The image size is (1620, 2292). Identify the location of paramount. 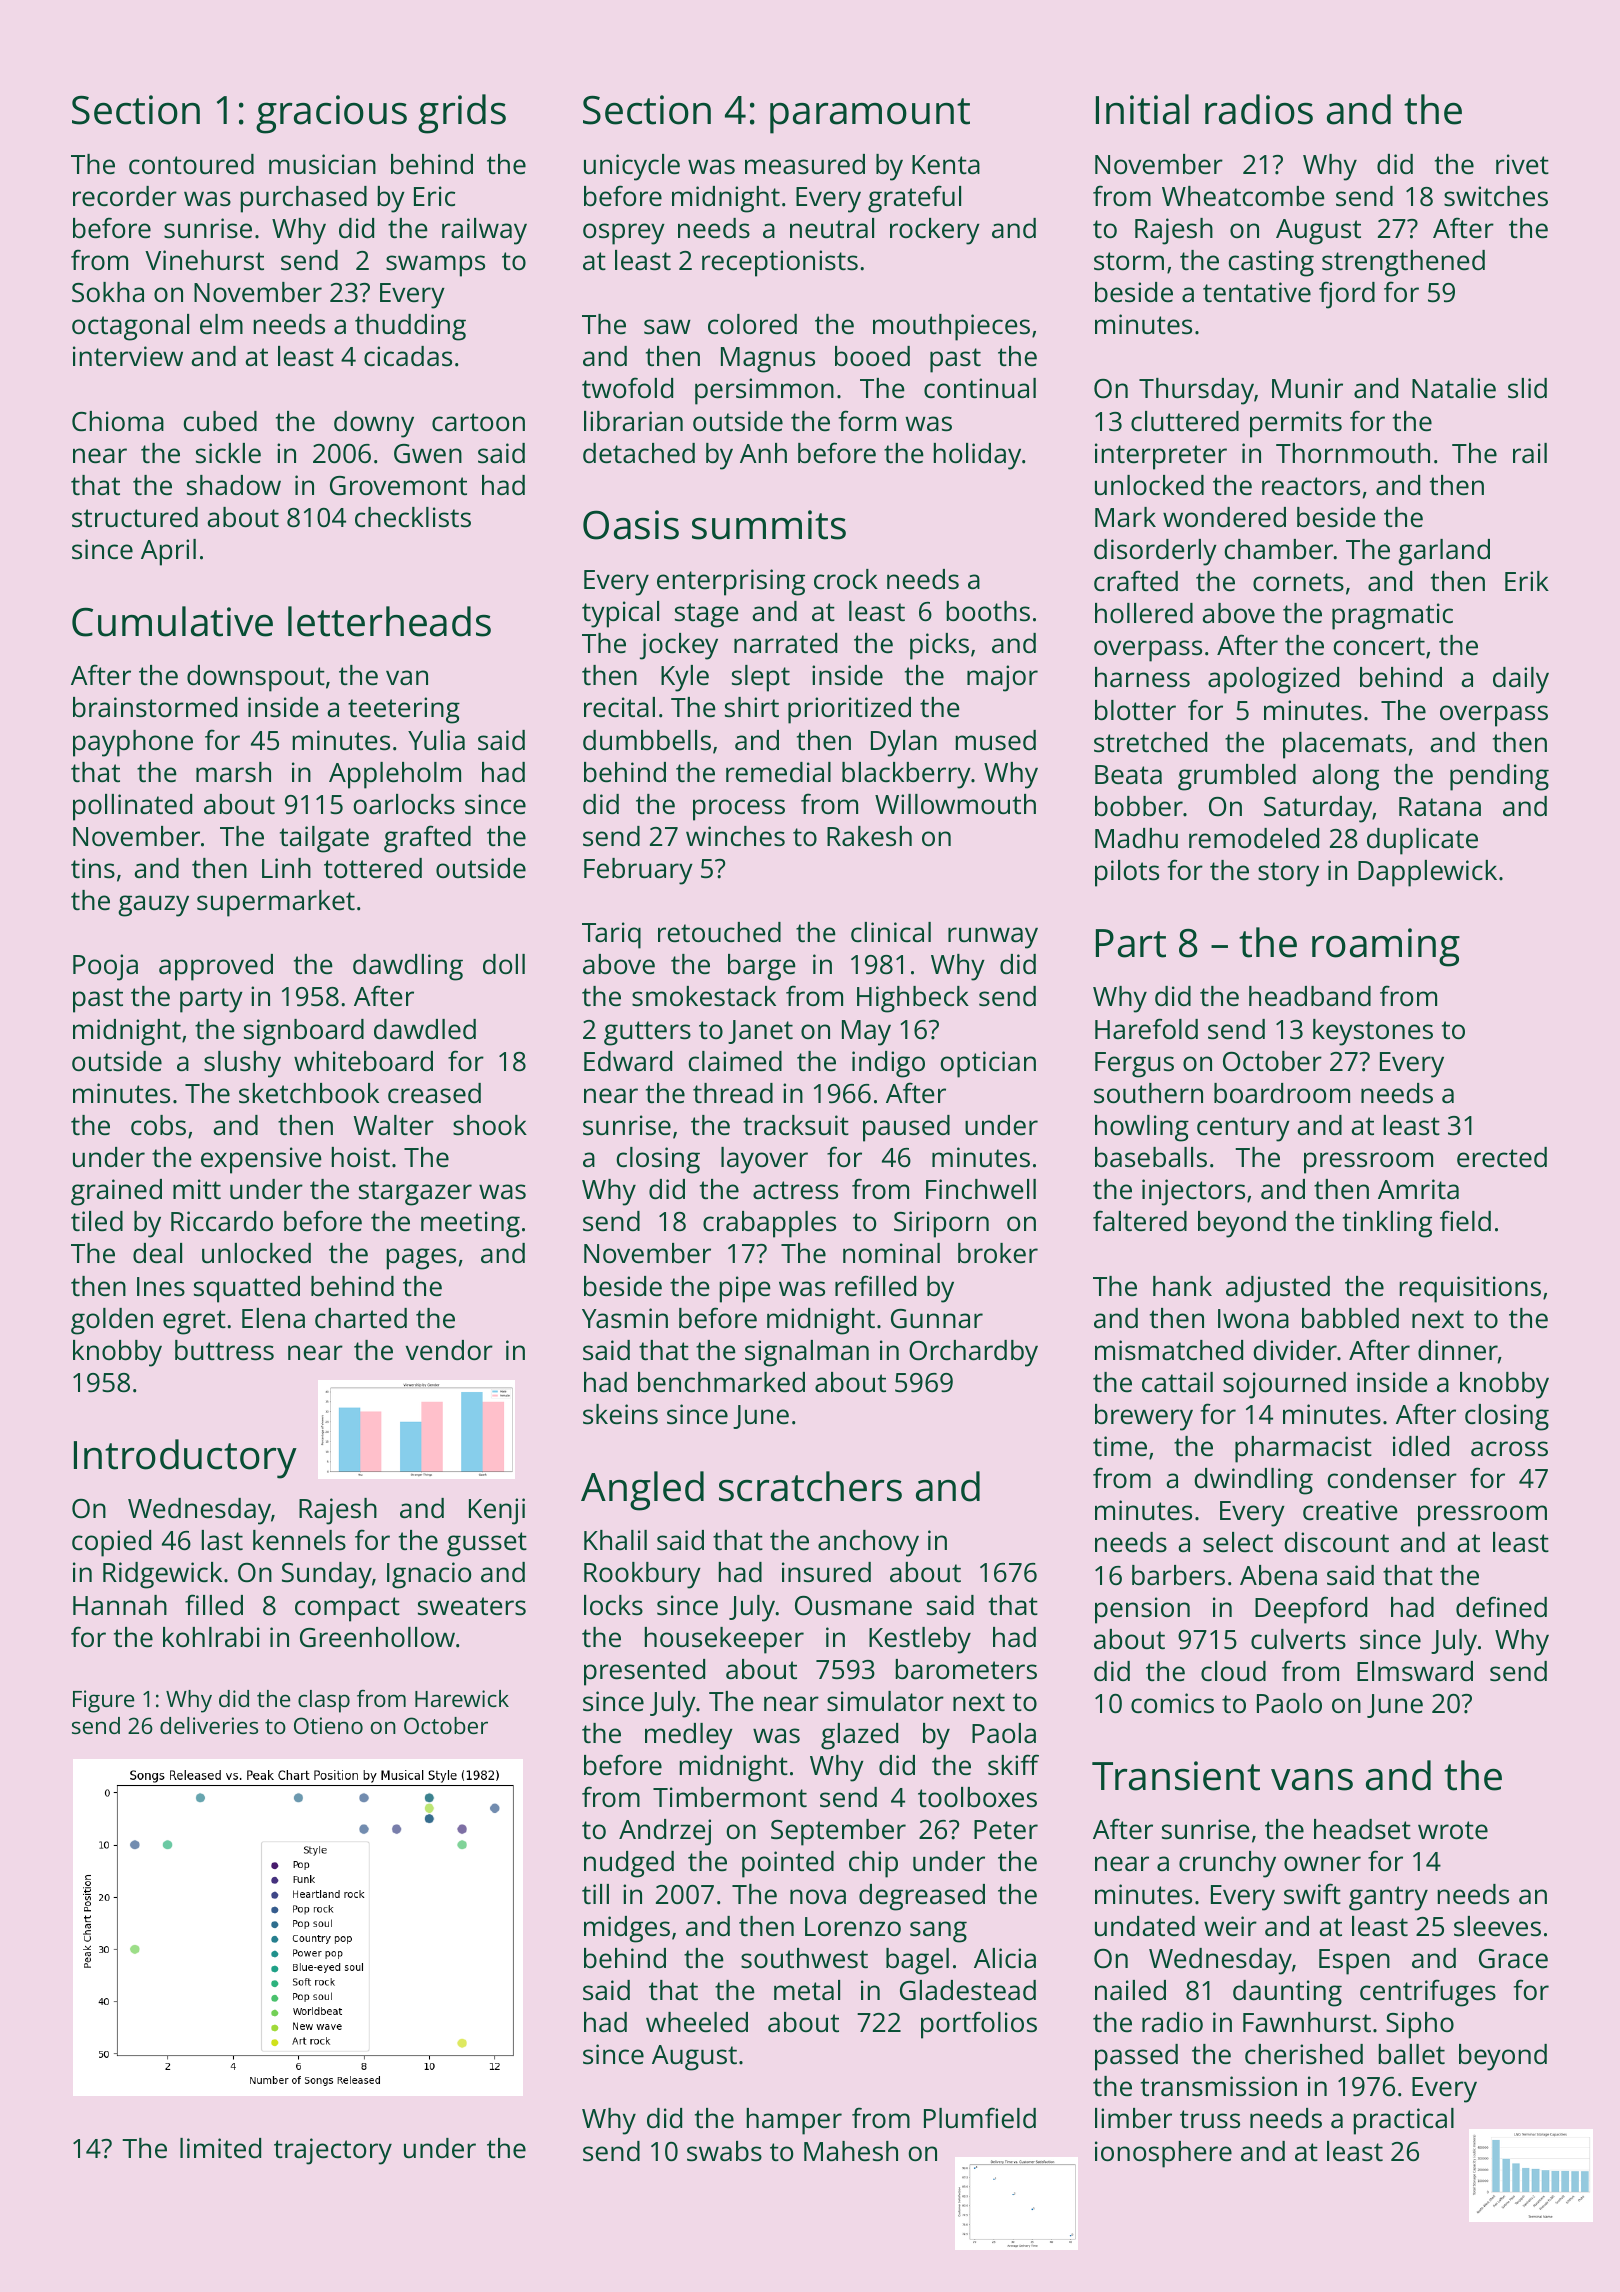
(870, 116).
